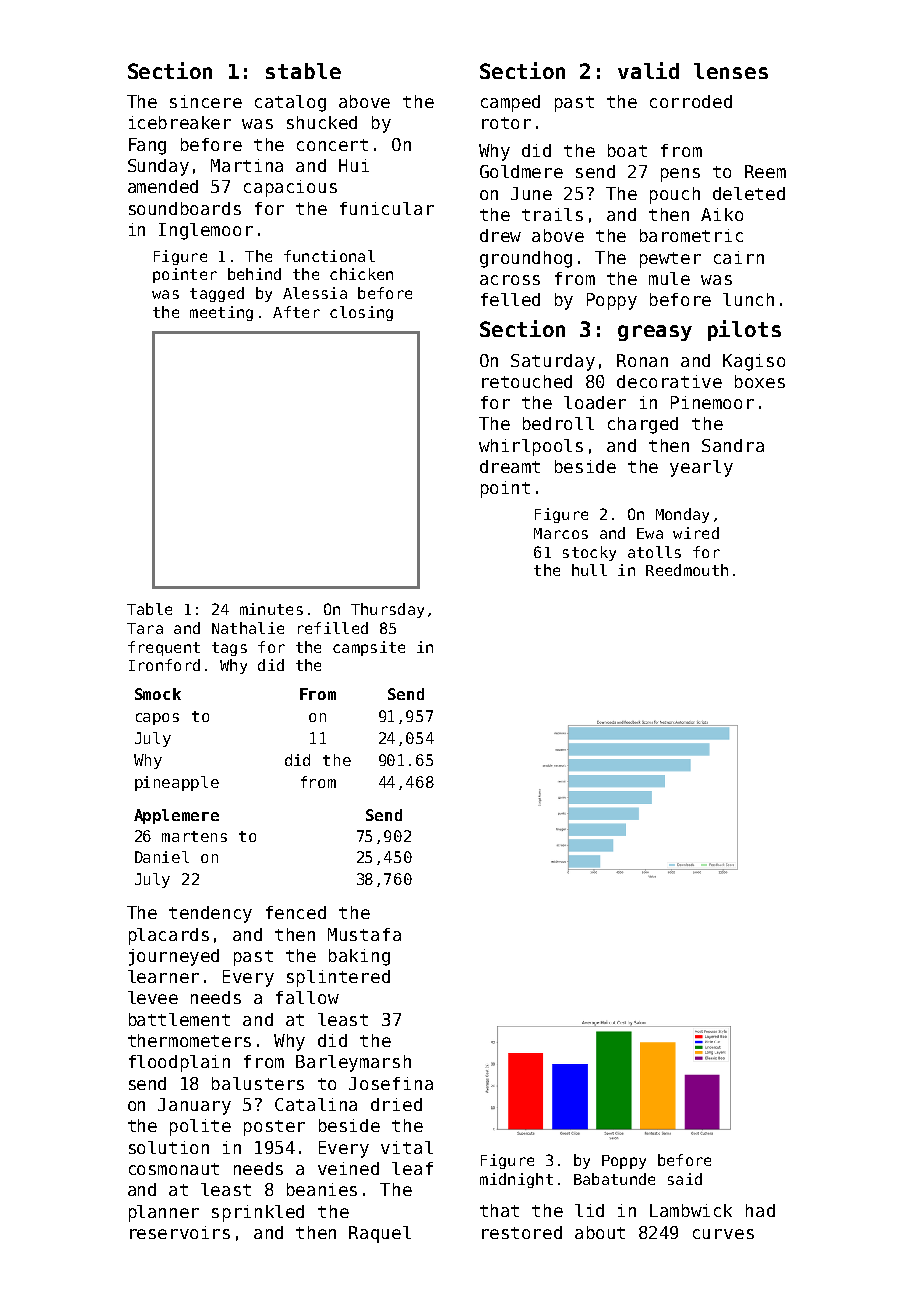 The width and height of the screenshot is (924, 1311). I want to click on Mustafa, so click(364, 934).
